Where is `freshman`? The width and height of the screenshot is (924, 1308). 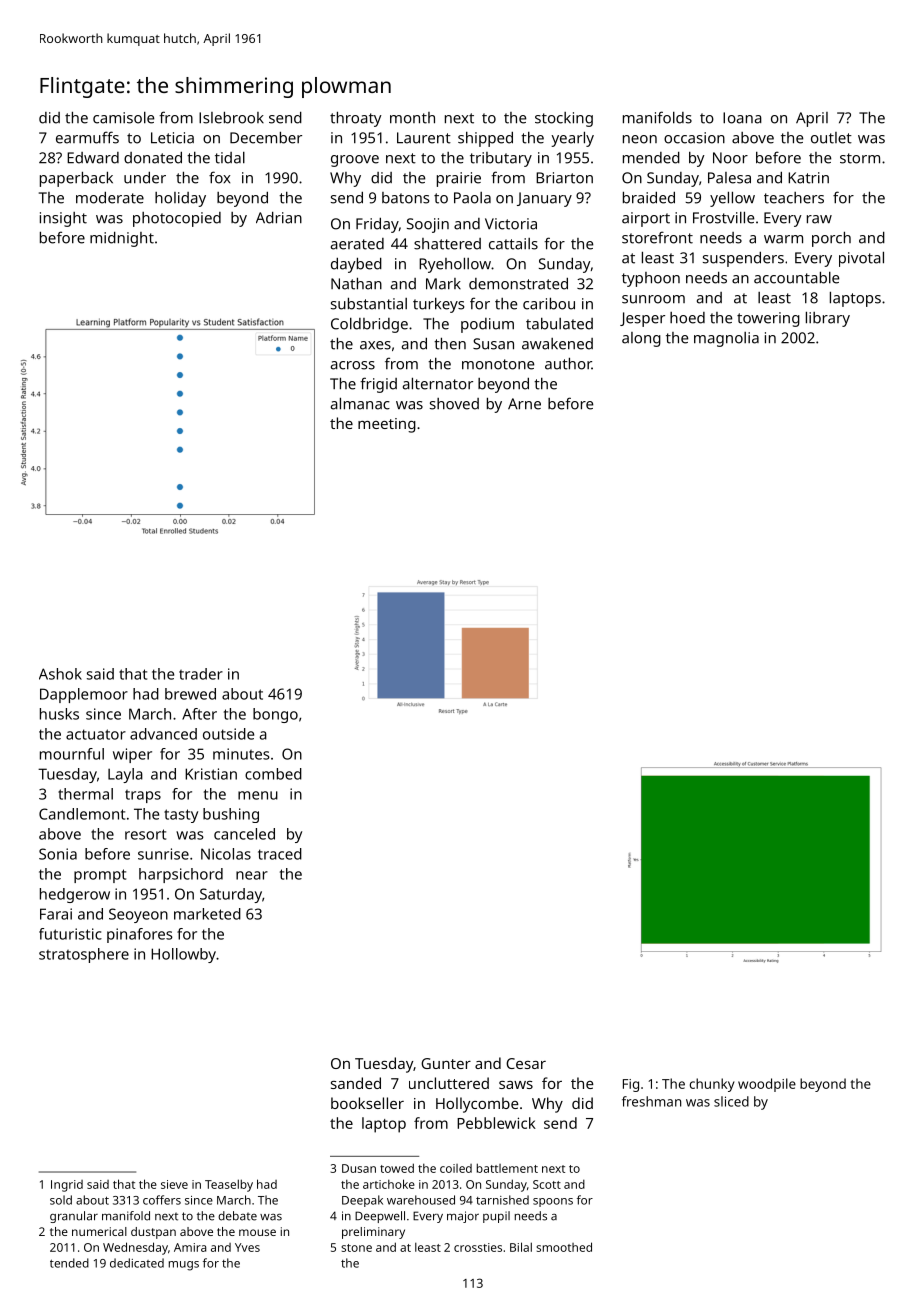 freshman is located at coordinates (651, 1101).
